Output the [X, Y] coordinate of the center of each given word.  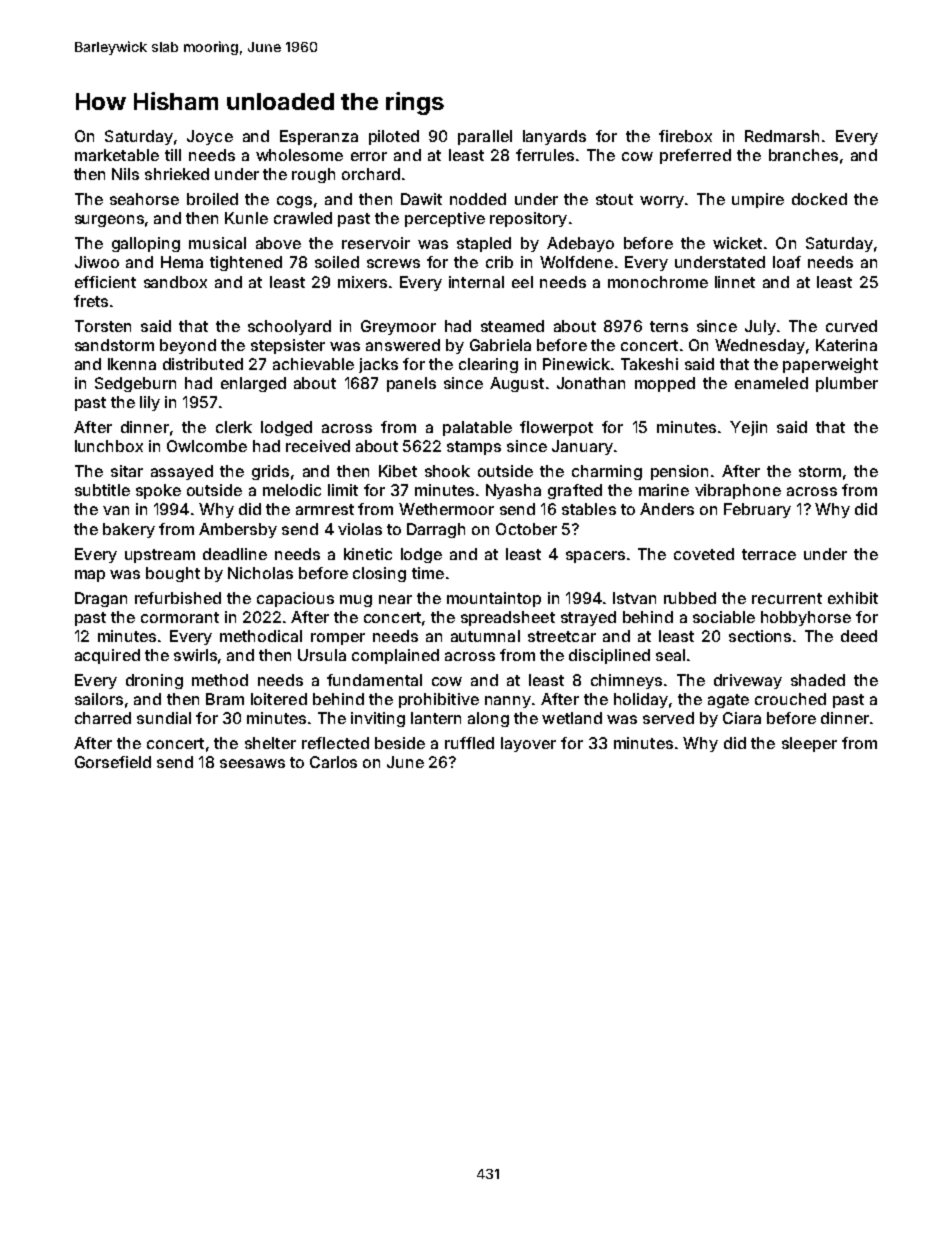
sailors [99, 699]
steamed [512, 326]
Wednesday [760, 346]
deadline [235, 554]
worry [662, 202]
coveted [704, 554]
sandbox [175, 282]
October [526, 529]
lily [150, 403]
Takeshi [649, 364]
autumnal [485, 636]
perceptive [445, 219]
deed [859, 636]
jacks [378, 365]
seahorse [144, 199]
